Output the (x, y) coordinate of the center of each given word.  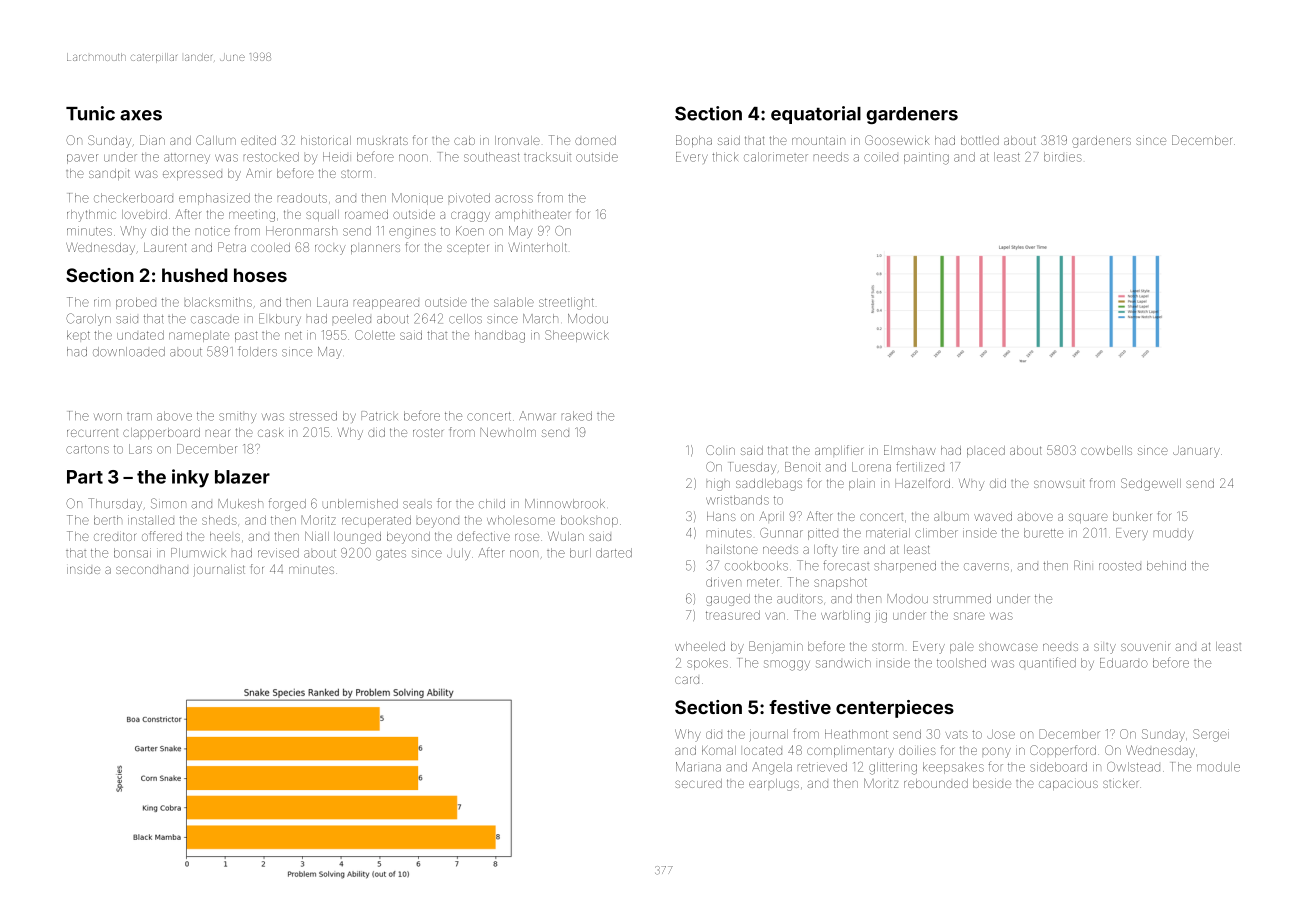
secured (698, 783)
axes (141, 115)
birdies (1063, 157)
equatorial (816, 115)
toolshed (961, 663)
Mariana (698, 767)
